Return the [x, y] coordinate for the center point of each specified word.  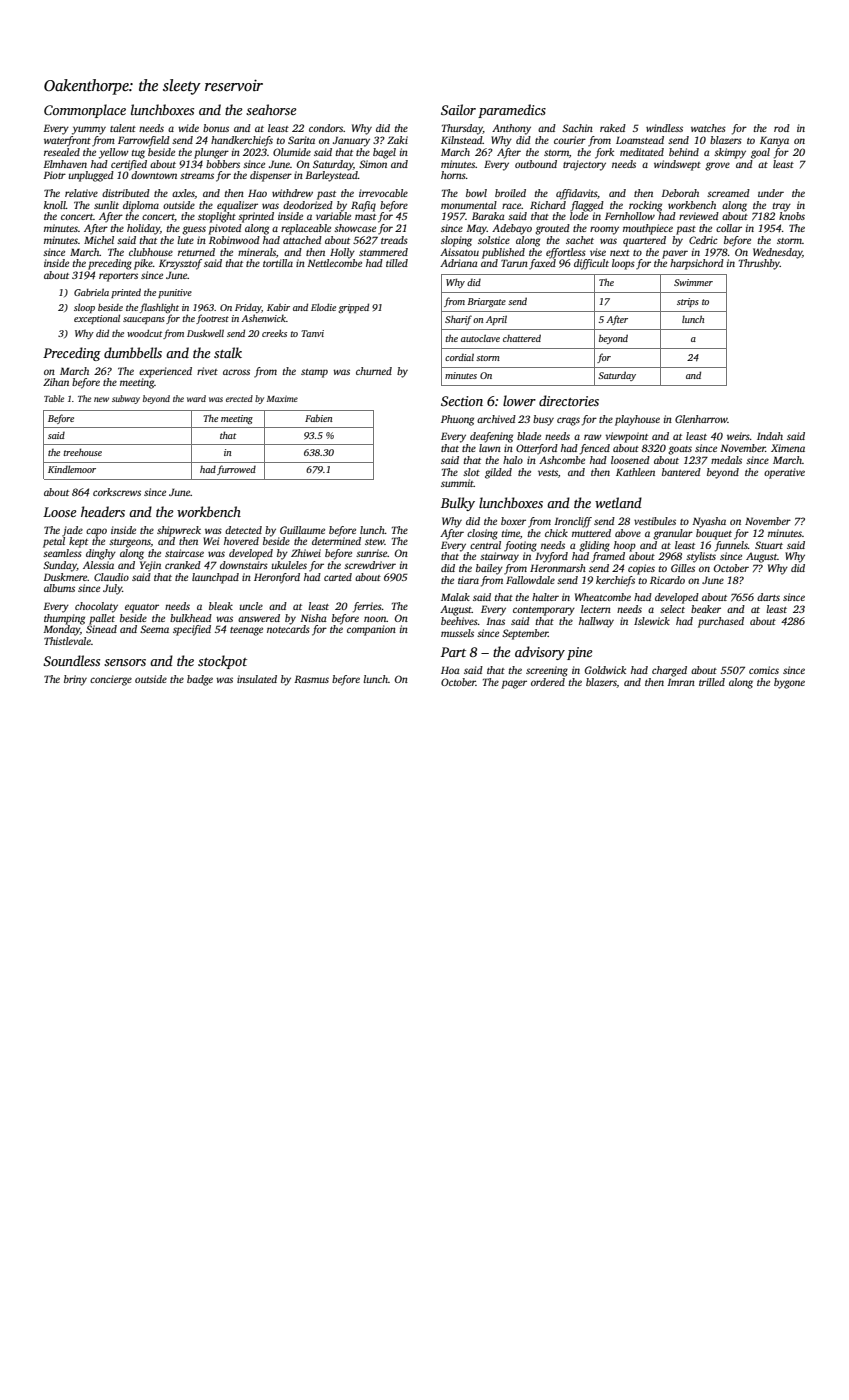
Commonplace [85, 111]
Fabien [318, 418]
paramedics [512, 111]
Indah [770, 436]
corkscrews [117, 492]
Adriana [459, 263]
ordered [548, 682]
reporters [118, 277]
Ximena [788, 448]
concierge [111, 680]
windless [664, 128]
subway [126, 399]
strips [688, 302]
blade [529, 436]
